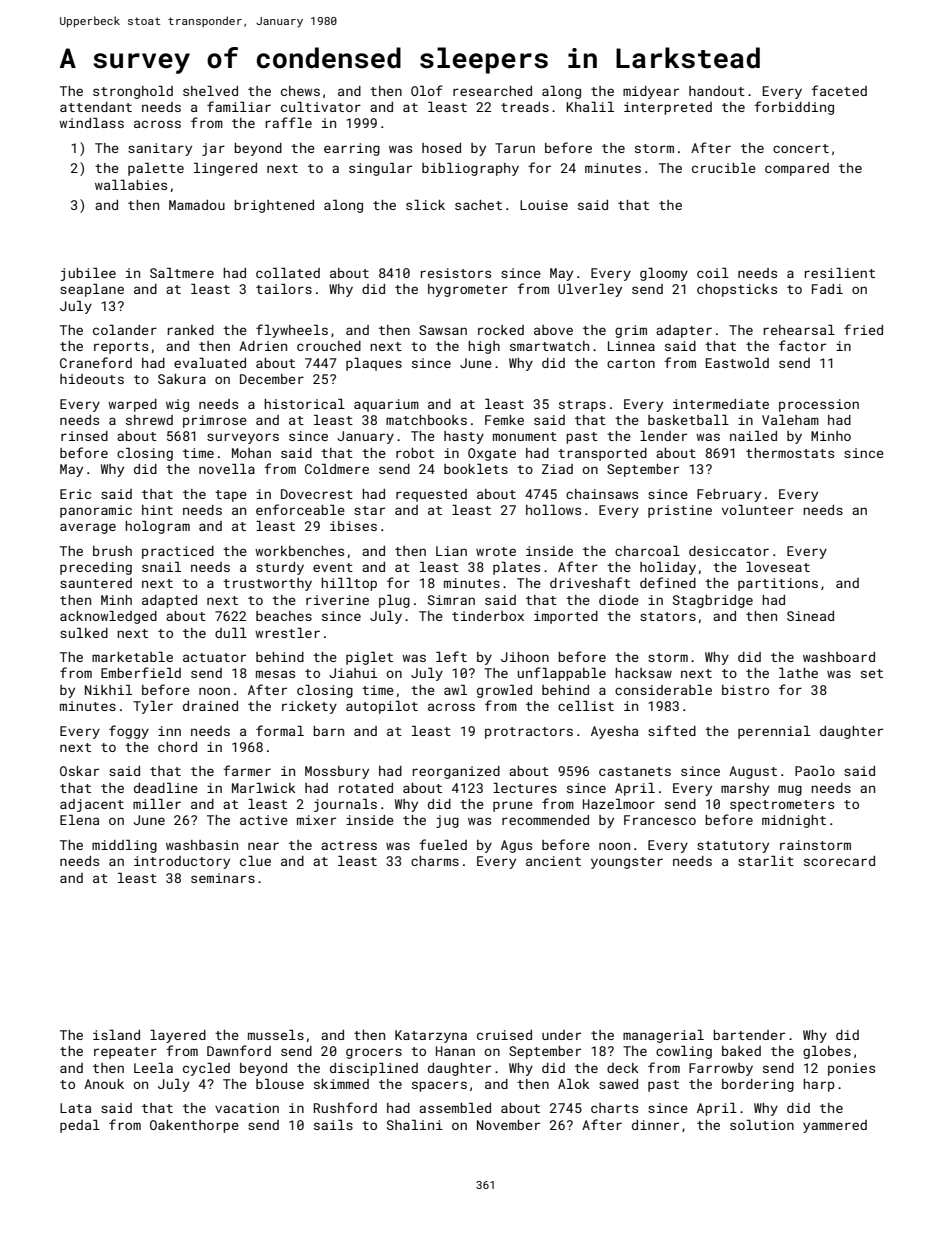 The image size is (952, 1233). Describe the element at coordinates (544, 205) in the image. I see `Louise` at that location.
